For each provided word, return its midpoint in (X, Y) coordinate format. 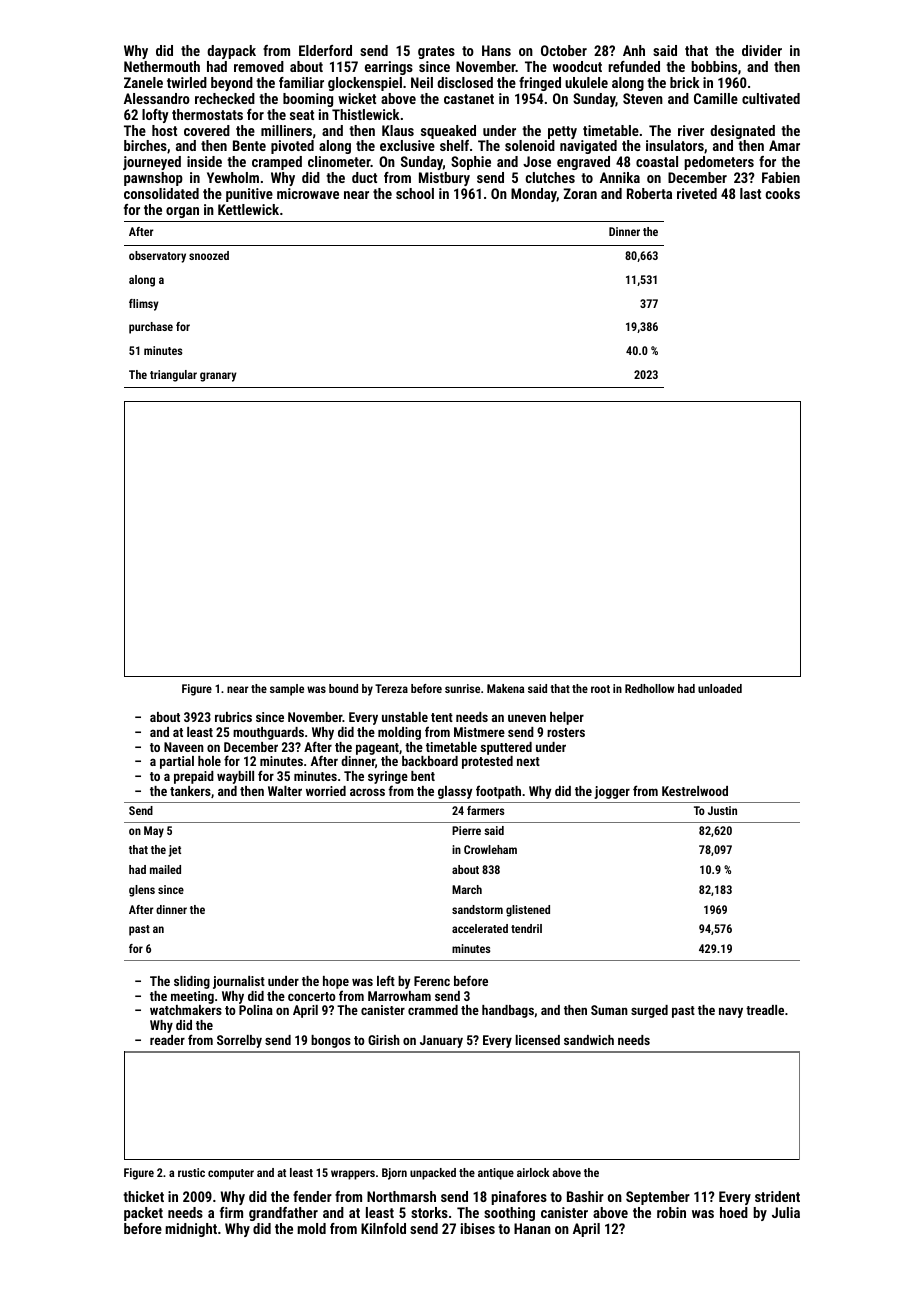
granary (218, 377)
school (415, 193)
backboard (430, 761)
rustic (191, 1172)
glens (142, 891)
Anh (634, 50)
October (564, 50)
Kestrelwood (695, 791)
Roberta (649, 193)
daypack (231, 52)
